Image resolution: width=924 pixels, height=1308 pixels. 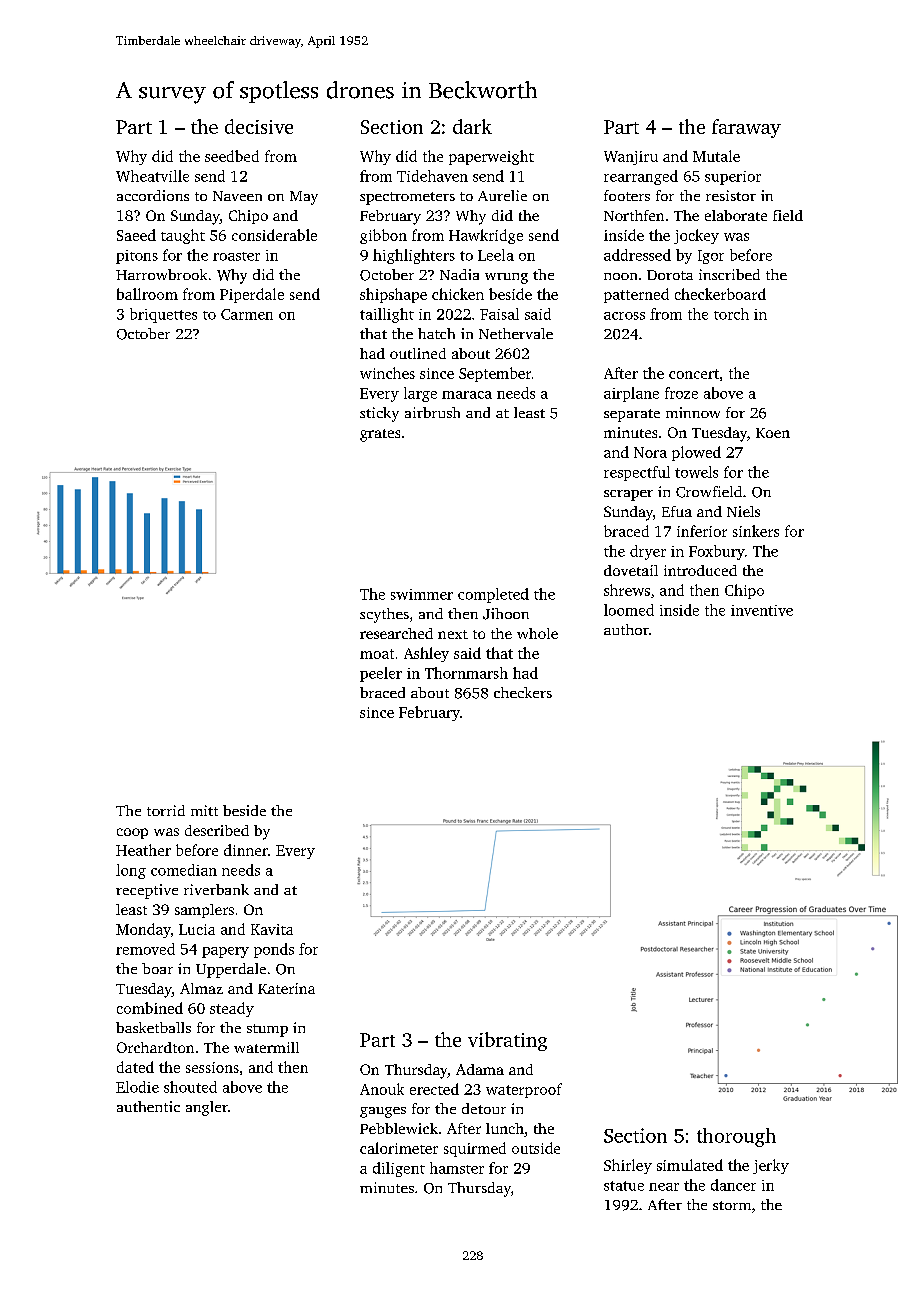 What do you see at coordinates (399, 1169) in the image?
I see `diligent` at bounding box center [399, 1169].
